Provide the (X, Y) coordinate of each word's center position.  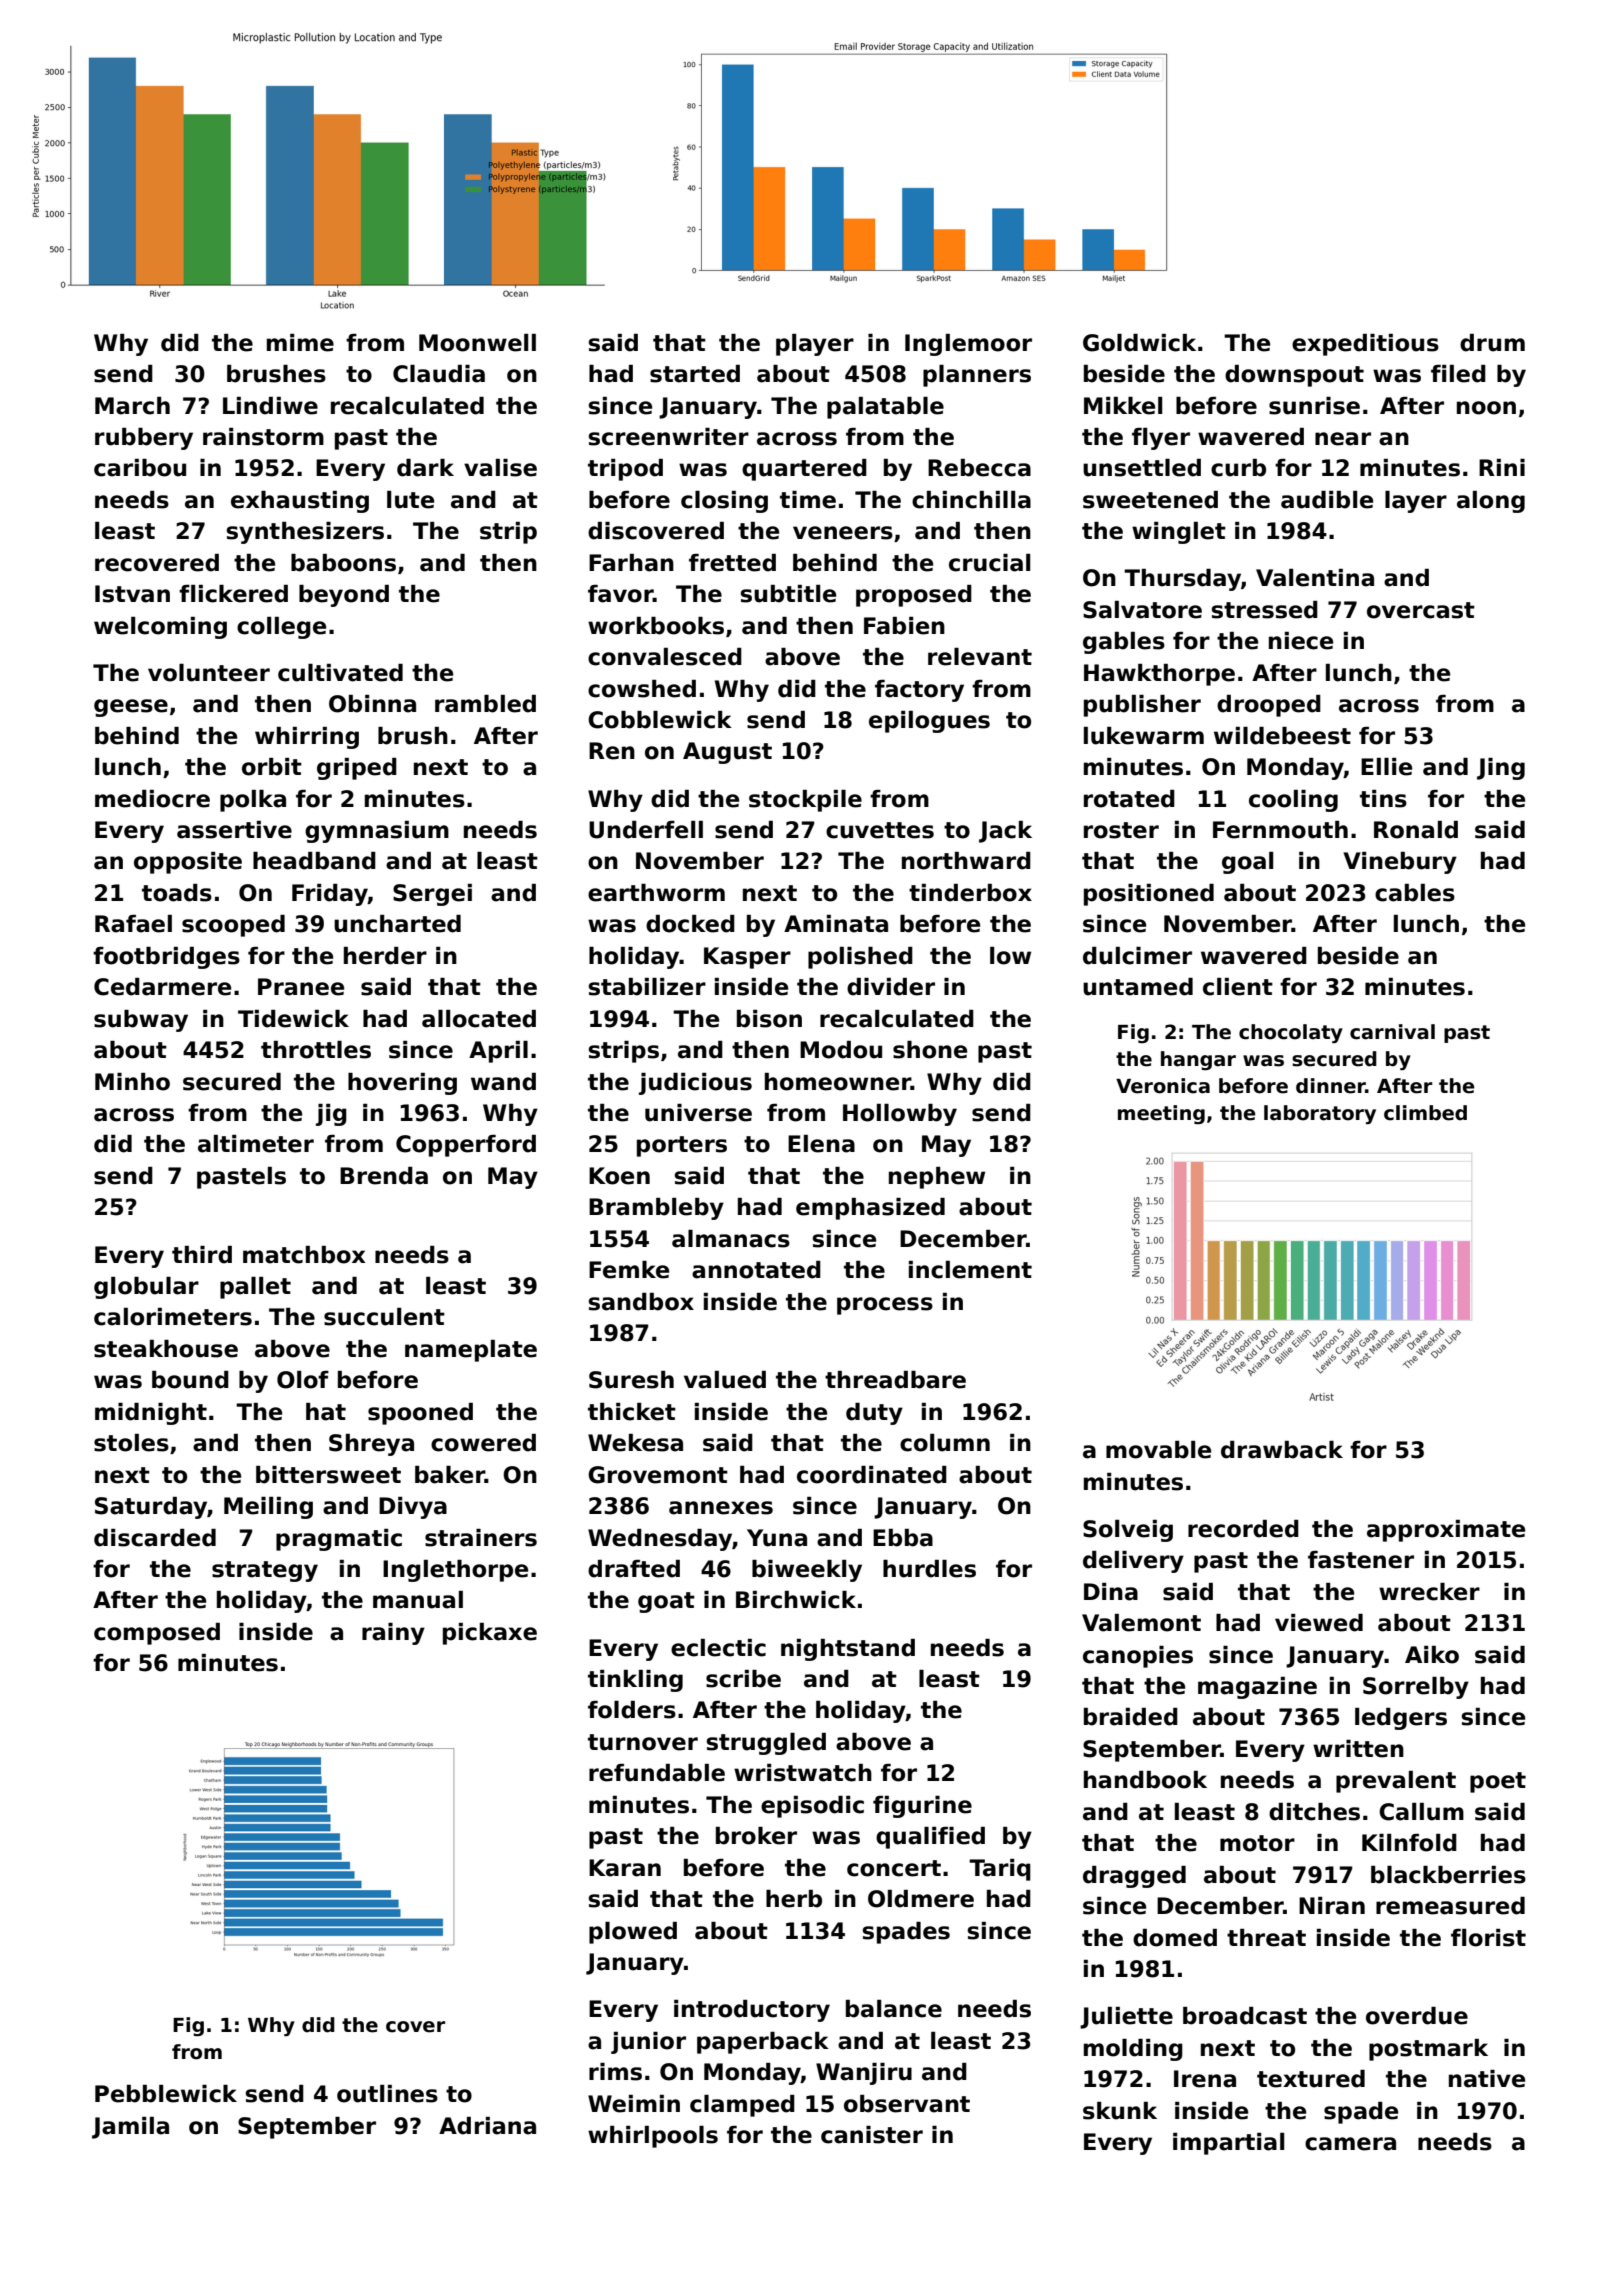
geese (131, 708)
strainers (481, 1538)
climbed (1425, 1113)
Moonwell (477, 343)
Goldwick (1139, 343)
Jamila (130, 2128)
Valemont (1141, 1623)
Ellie (1386, 767)
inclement (970, 1270)
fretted (732, 563)
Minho (132, 1082)
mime (300, 343)
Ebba (903, 1538)
